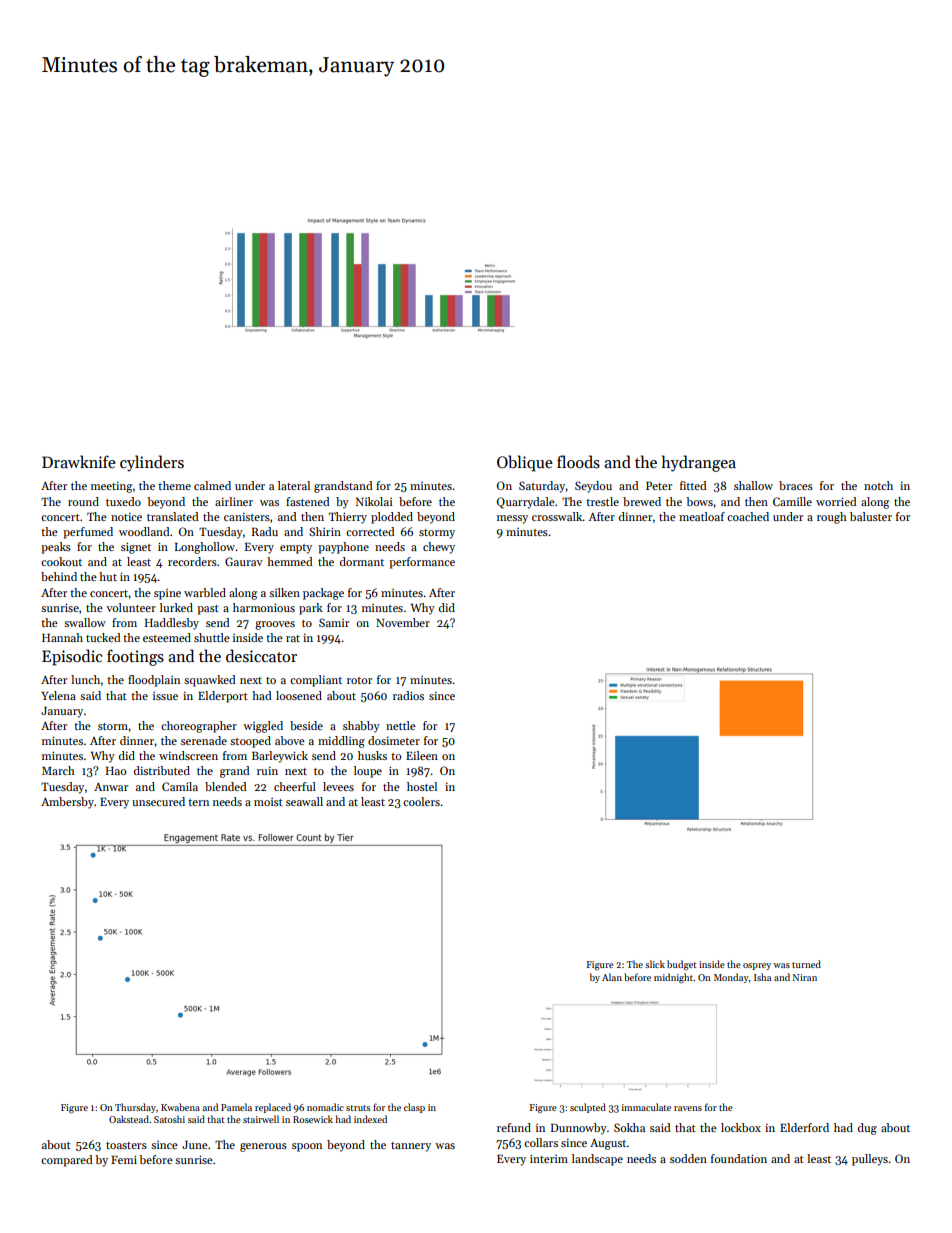 The width and height of the document is (952, 1233). I want to click on Drawknife, so click(79, 461).
